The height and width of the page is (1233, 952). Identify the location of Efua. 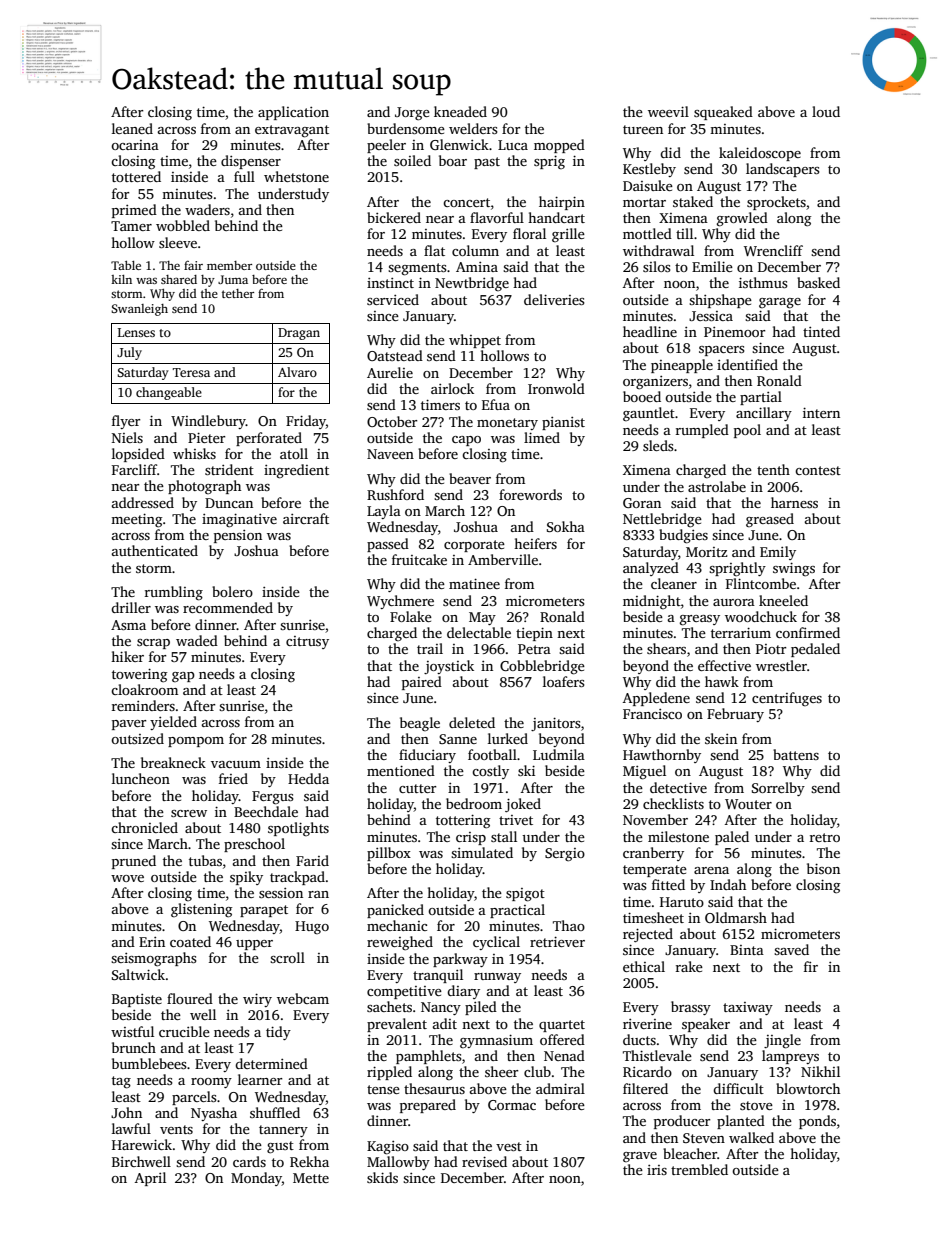
(496, 404).
